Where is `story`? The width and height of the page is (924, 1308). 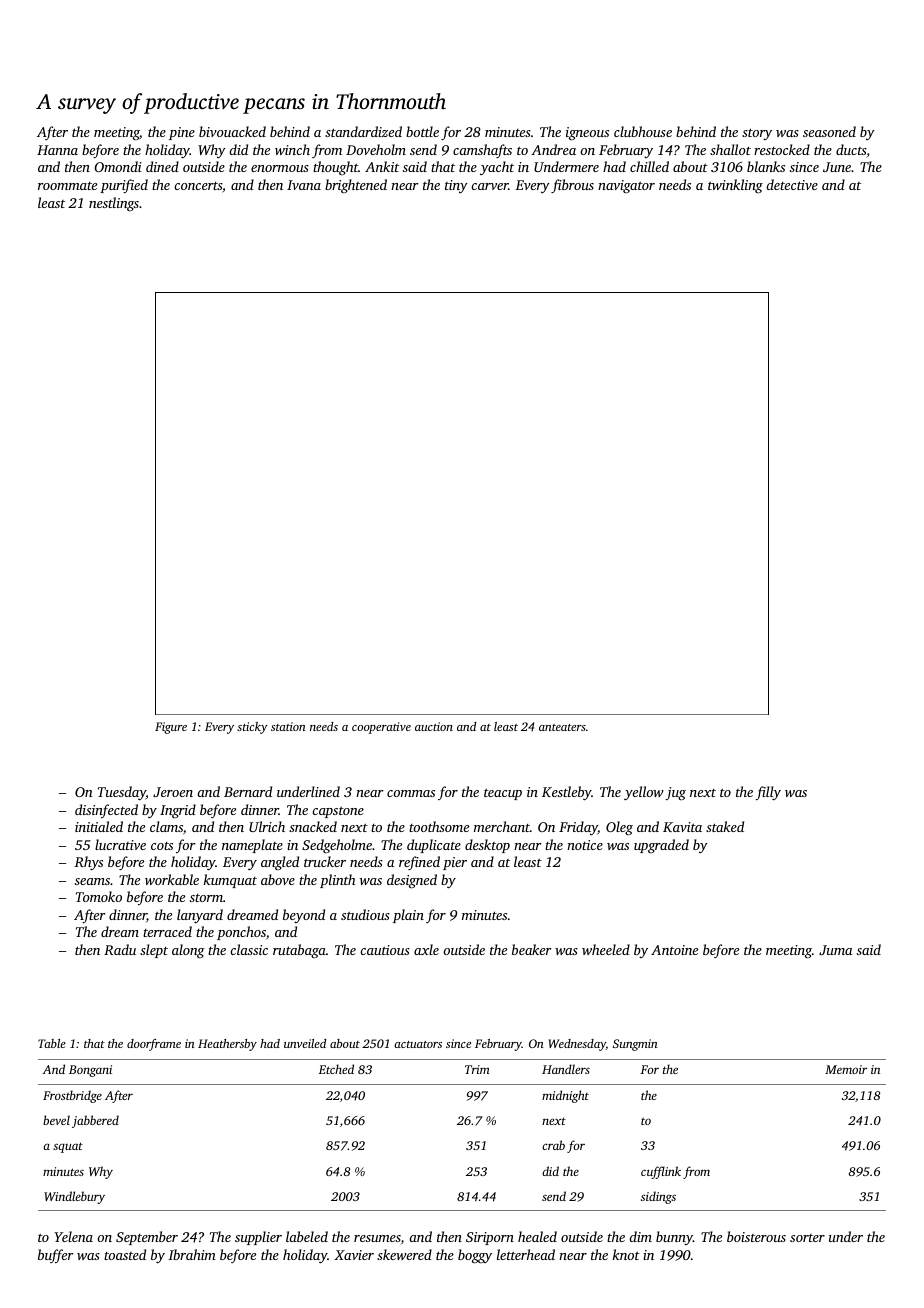 story is located at coordinates (757, 134).
